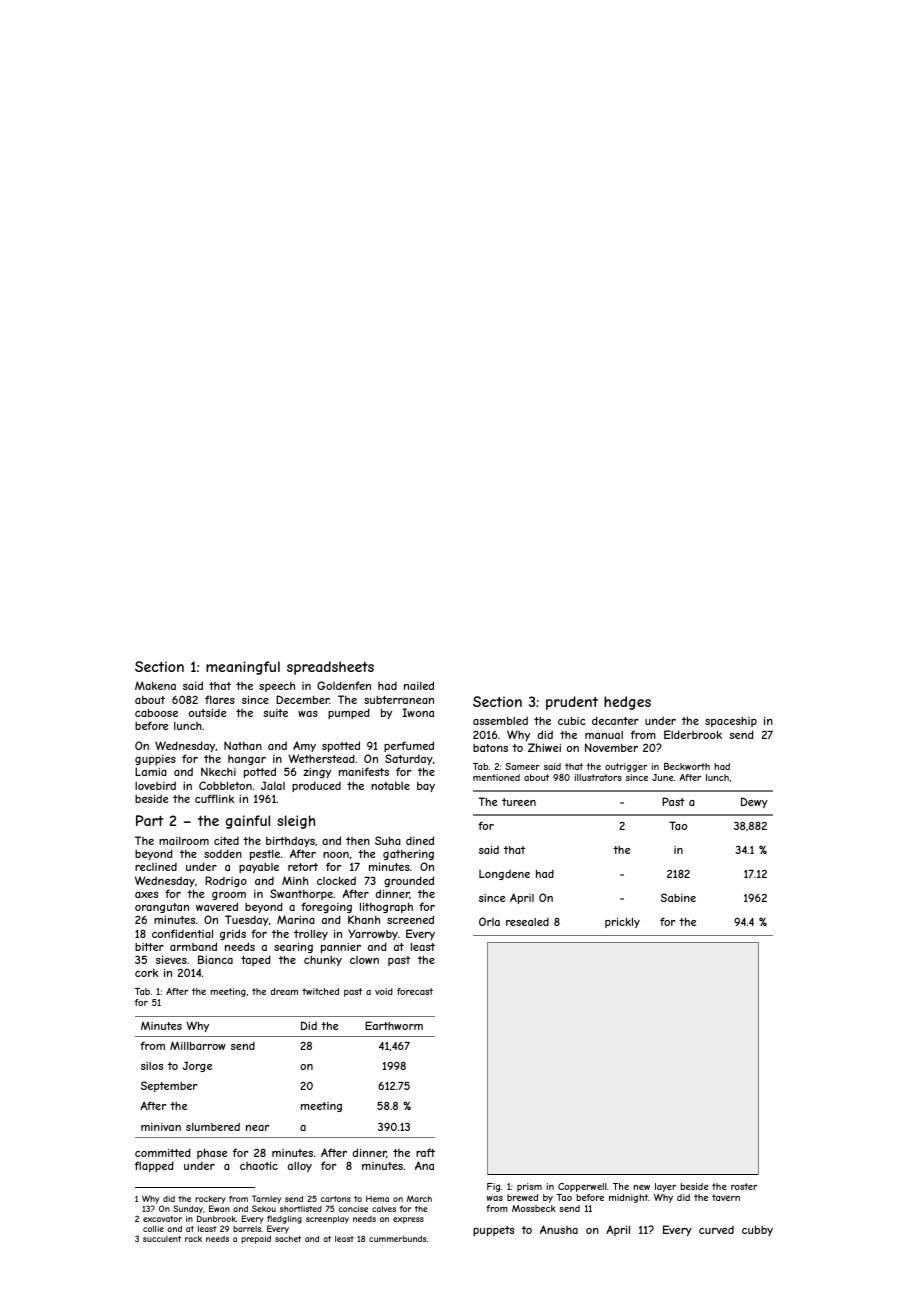  What do you see at coordinates (744, 1186) in the screenshot?
I see `roster` at bounding box center [744, 1186].
